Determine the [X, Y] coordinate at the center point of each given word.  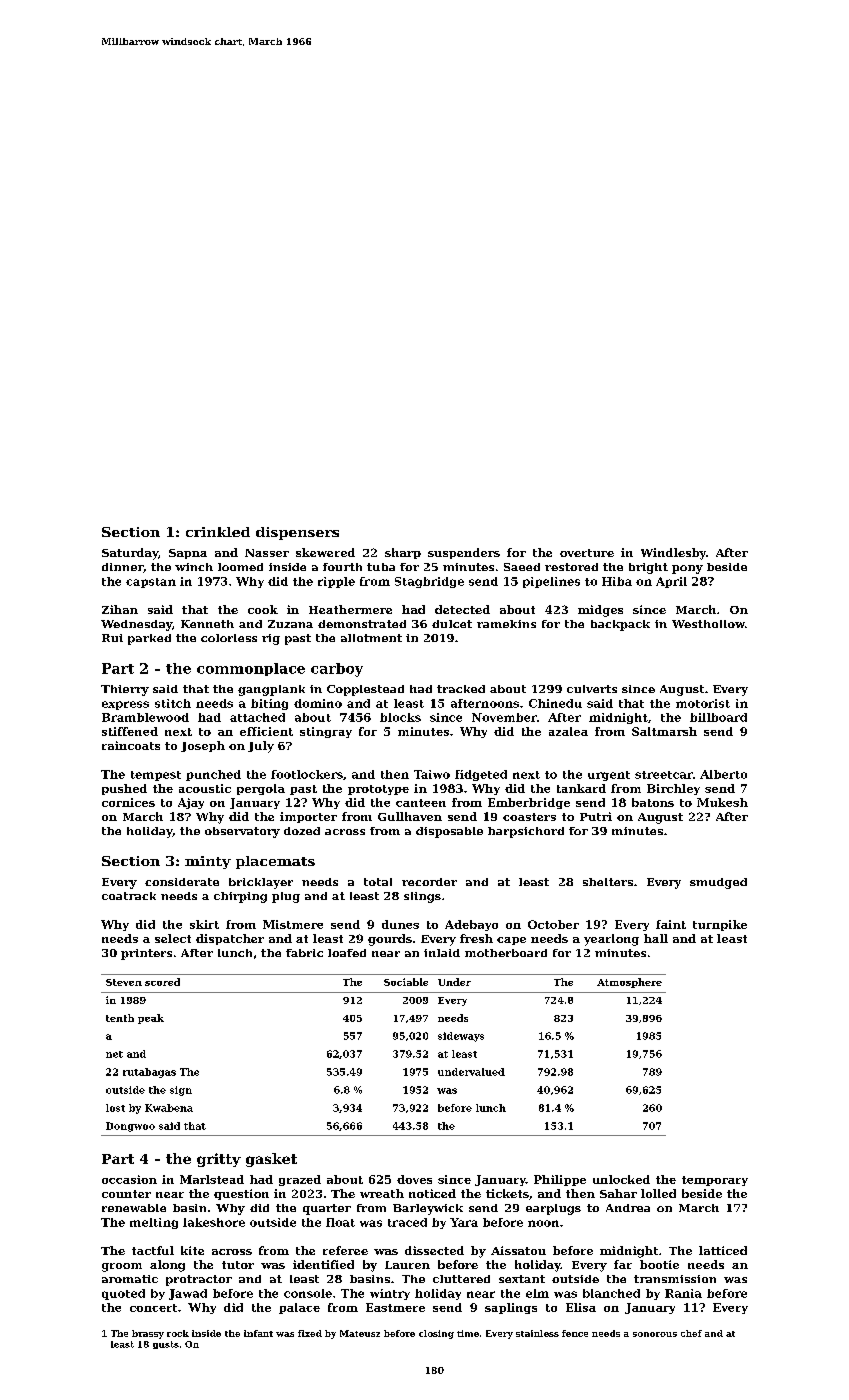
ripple [336, 582]
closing [436, 1334]
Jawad [188, 1294]
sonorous [655, 1334]
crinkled [218, 532]
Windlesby [673, 554]
